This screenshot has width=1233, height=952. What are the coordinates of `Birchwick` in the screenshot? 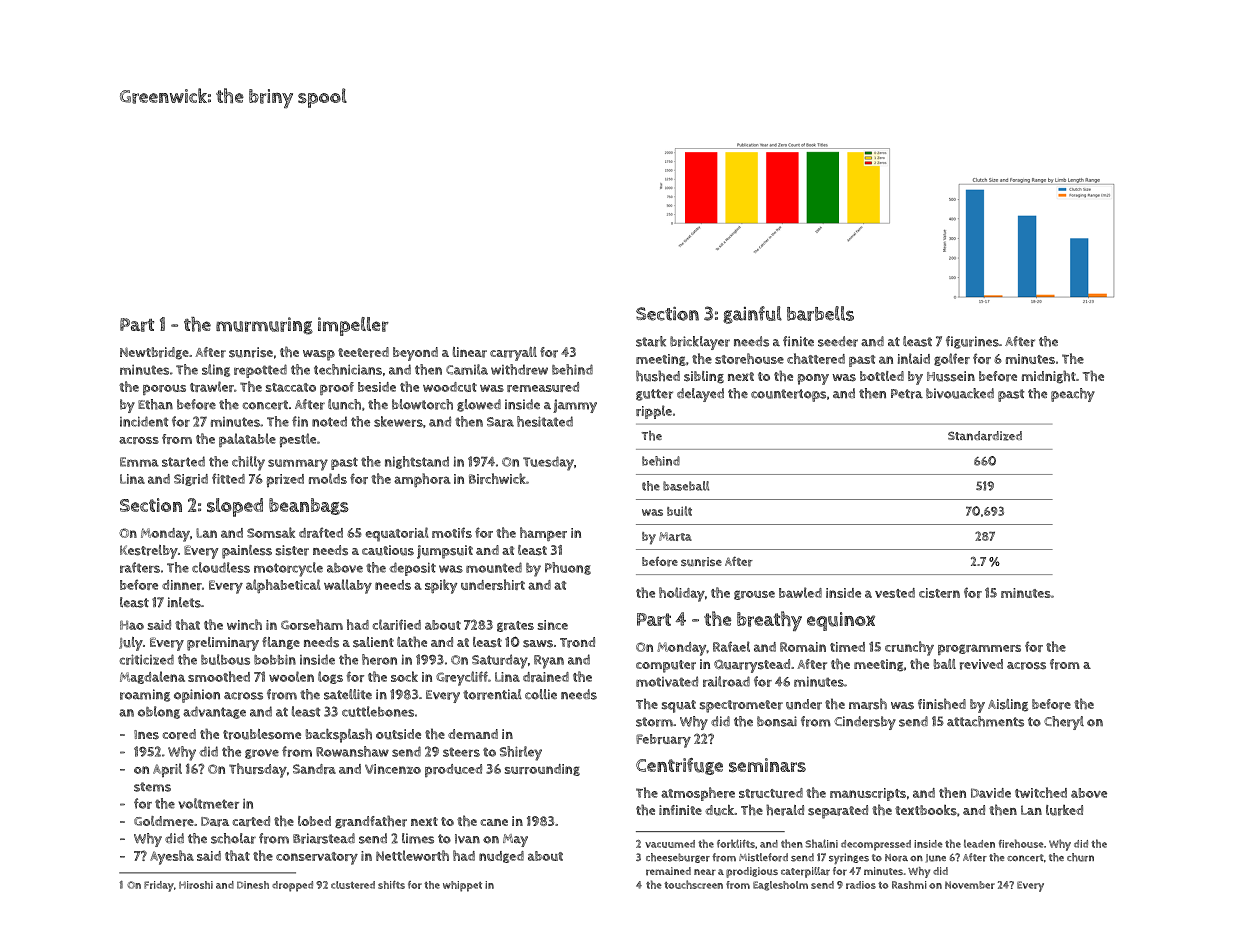 It's located at (497, 478).
